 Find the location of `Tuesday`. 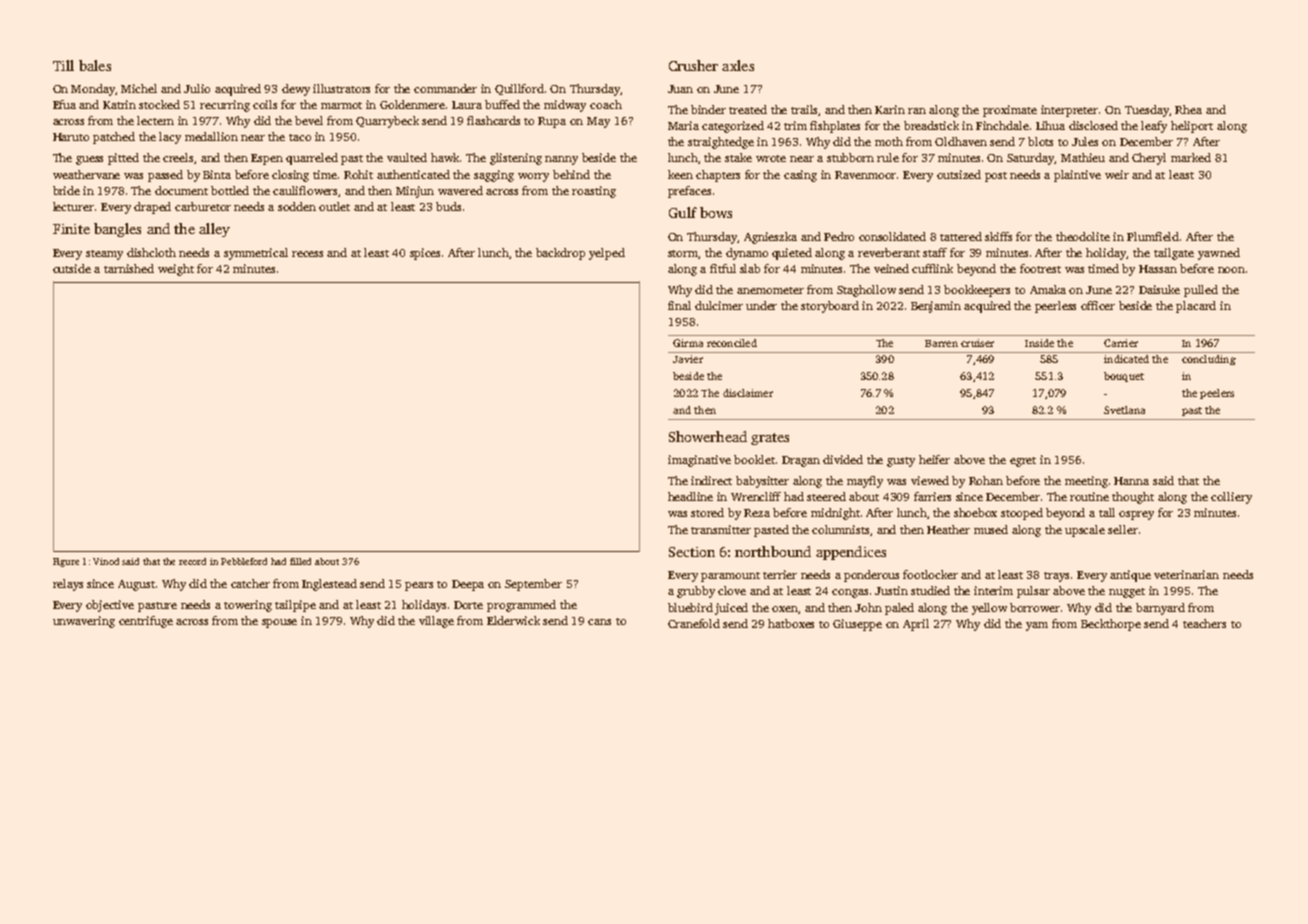

Tuesday is located at coordinates (1147, 111).
